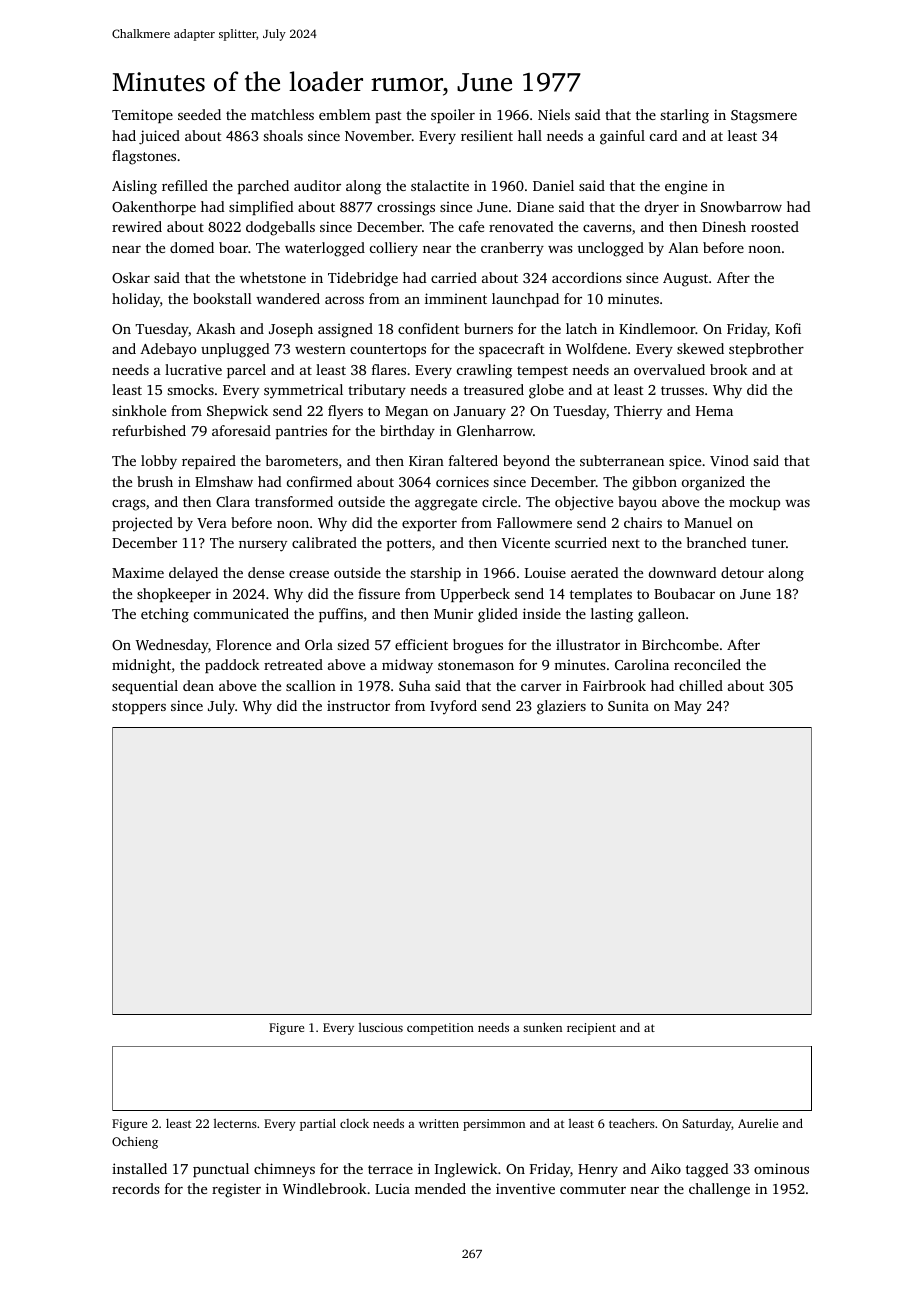 The width and height of the screenshot is (924, 1308). What do you see at coordinates (554, 114) in the screenshot?
I see `Niels` at bounding box center [554, 114].
